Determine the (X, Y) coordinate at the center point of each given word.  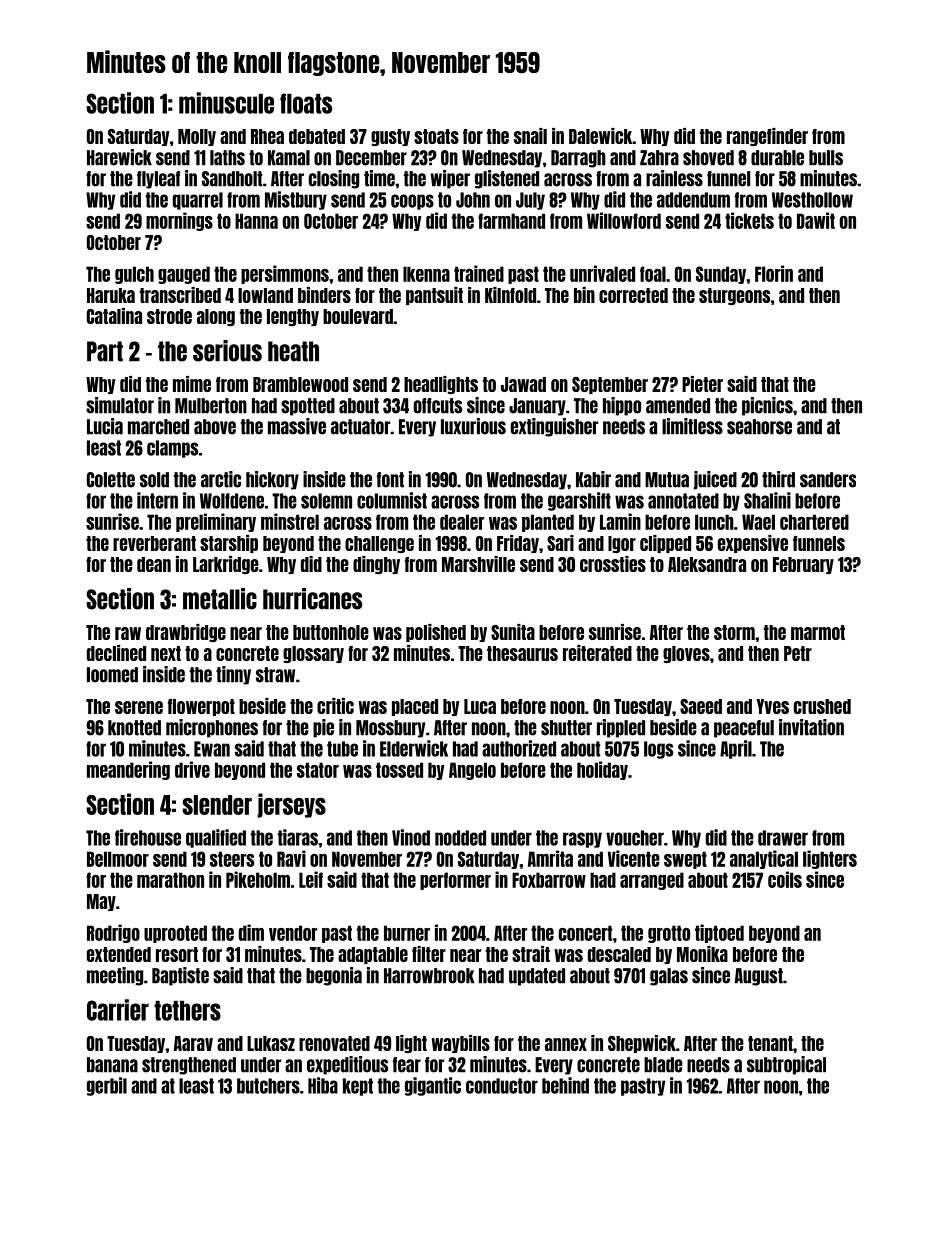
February (803, 565)
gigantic (433, 1086)
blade (663, 1065)
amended (678, 406)
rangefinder (767, 137)
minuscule (226, 103)
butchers (268, 1086)
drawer (783, 838)
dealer (462, 522)
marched (158, 427)
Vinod (411, 837)
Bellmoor (118, 859)
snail (530, 136)
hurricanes (312, 599)
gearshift (579, 501)
